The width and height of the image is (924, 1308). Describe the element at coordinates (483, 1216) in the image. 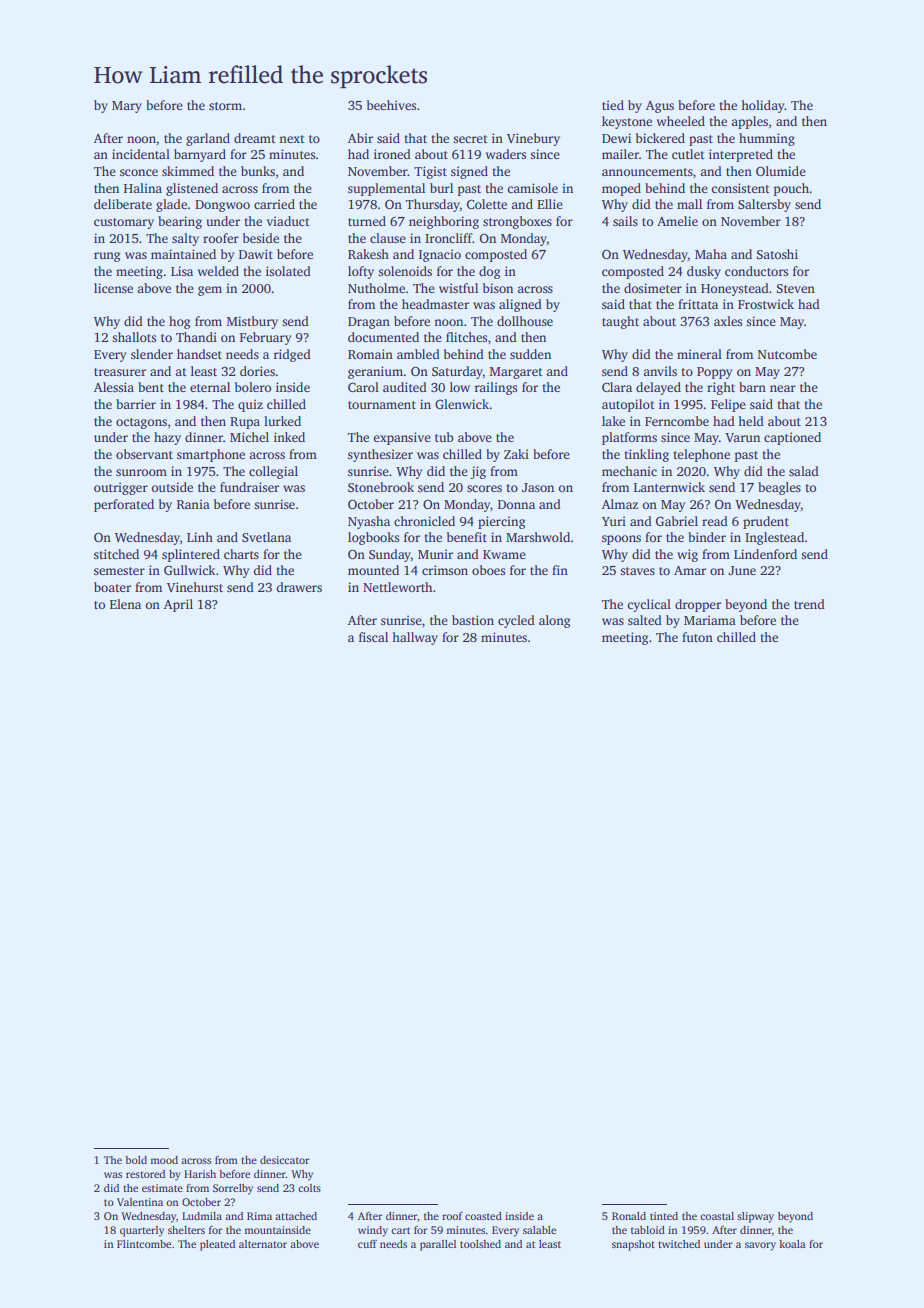

I see `coasted` at that location.
